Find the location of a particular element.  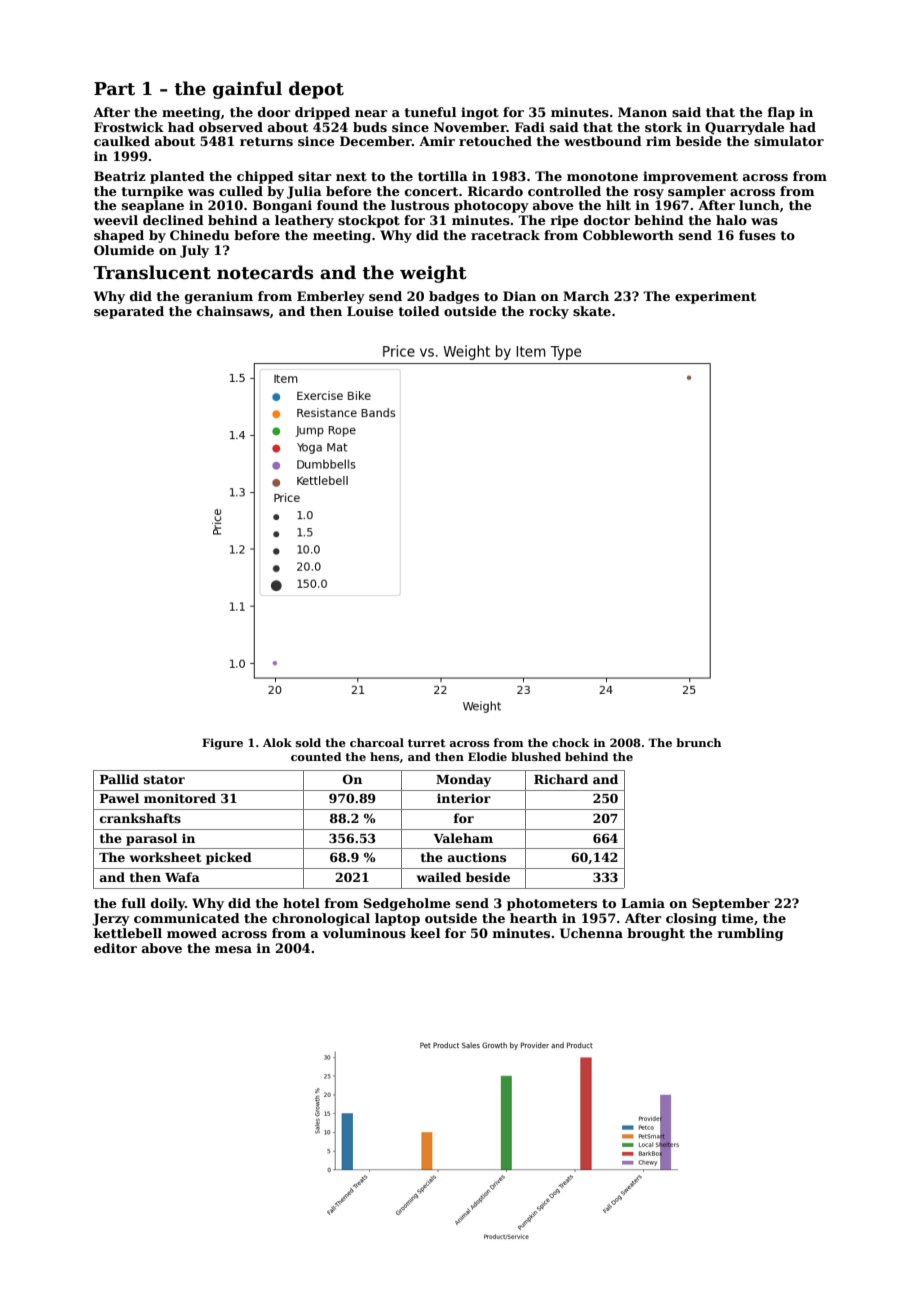

Dian is located at coordinates (519, 296).
